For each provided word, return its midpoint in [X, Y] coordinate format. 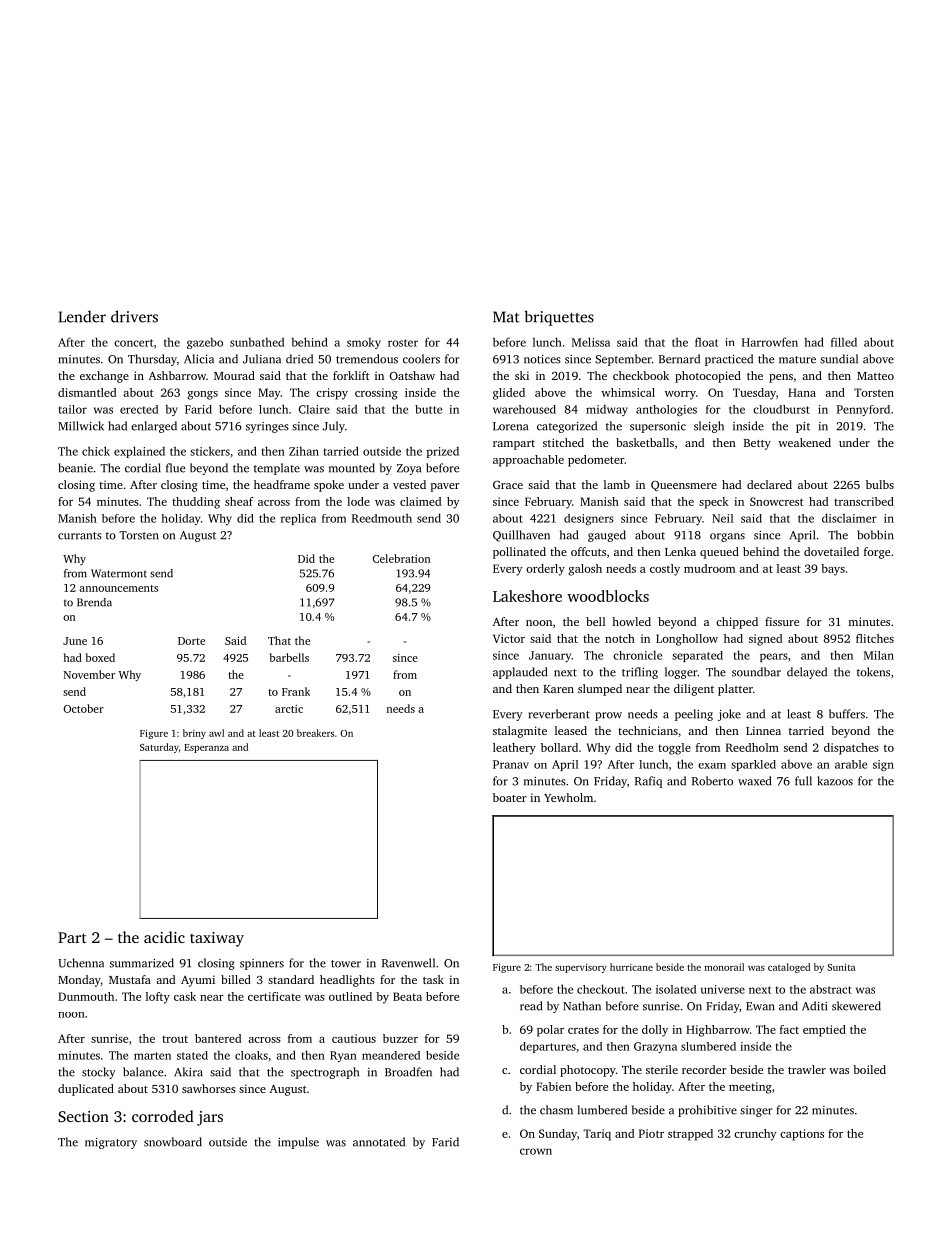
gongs [202, 395]
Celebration [401, 558]
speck [714, 503]
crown [536, 1151]
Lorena [510, 426]
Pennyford [863, 410]
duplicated [86, 1090]
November [89, 674]
